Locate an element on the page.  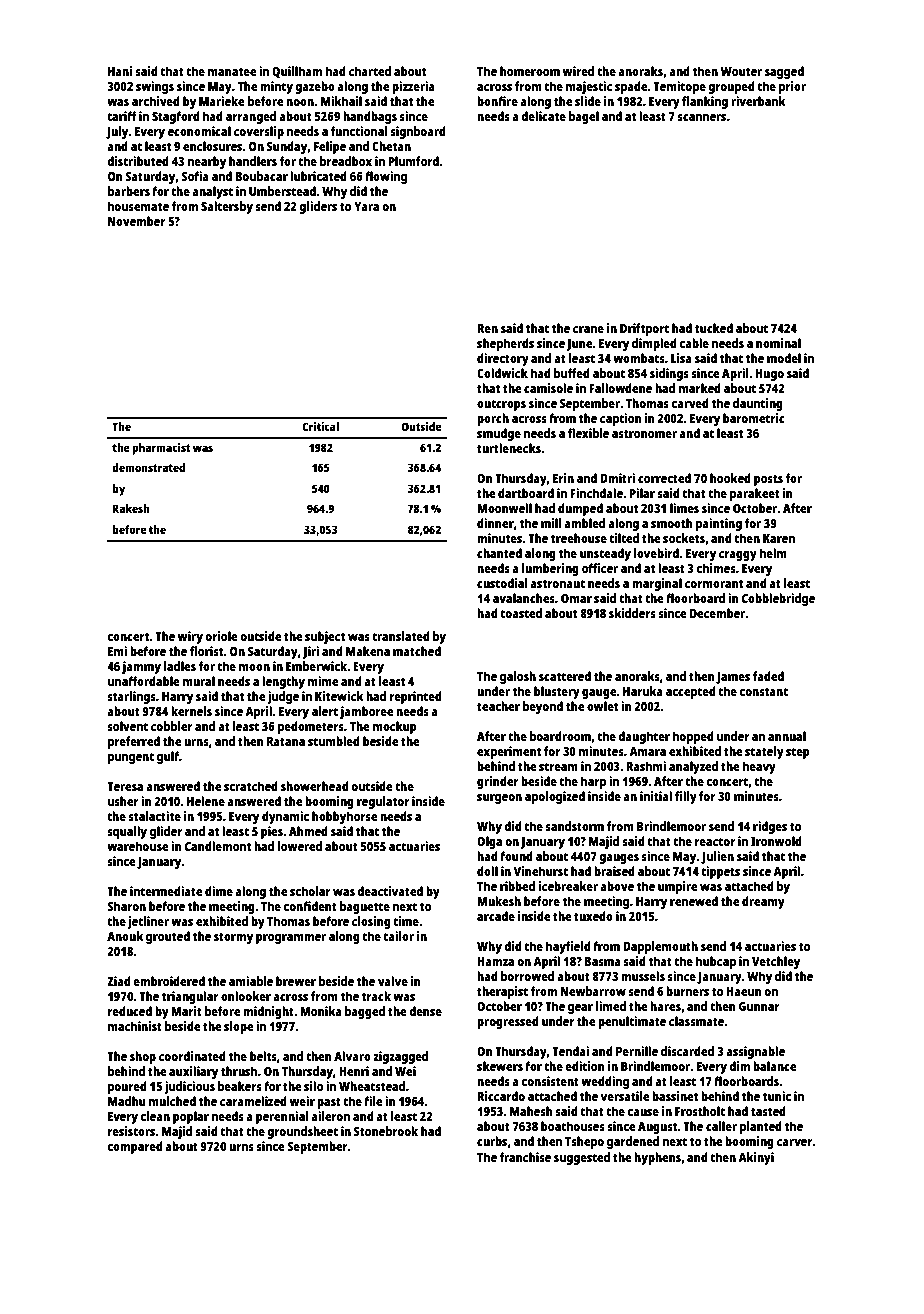
caramelized is located at coordinates (253, 1101).
